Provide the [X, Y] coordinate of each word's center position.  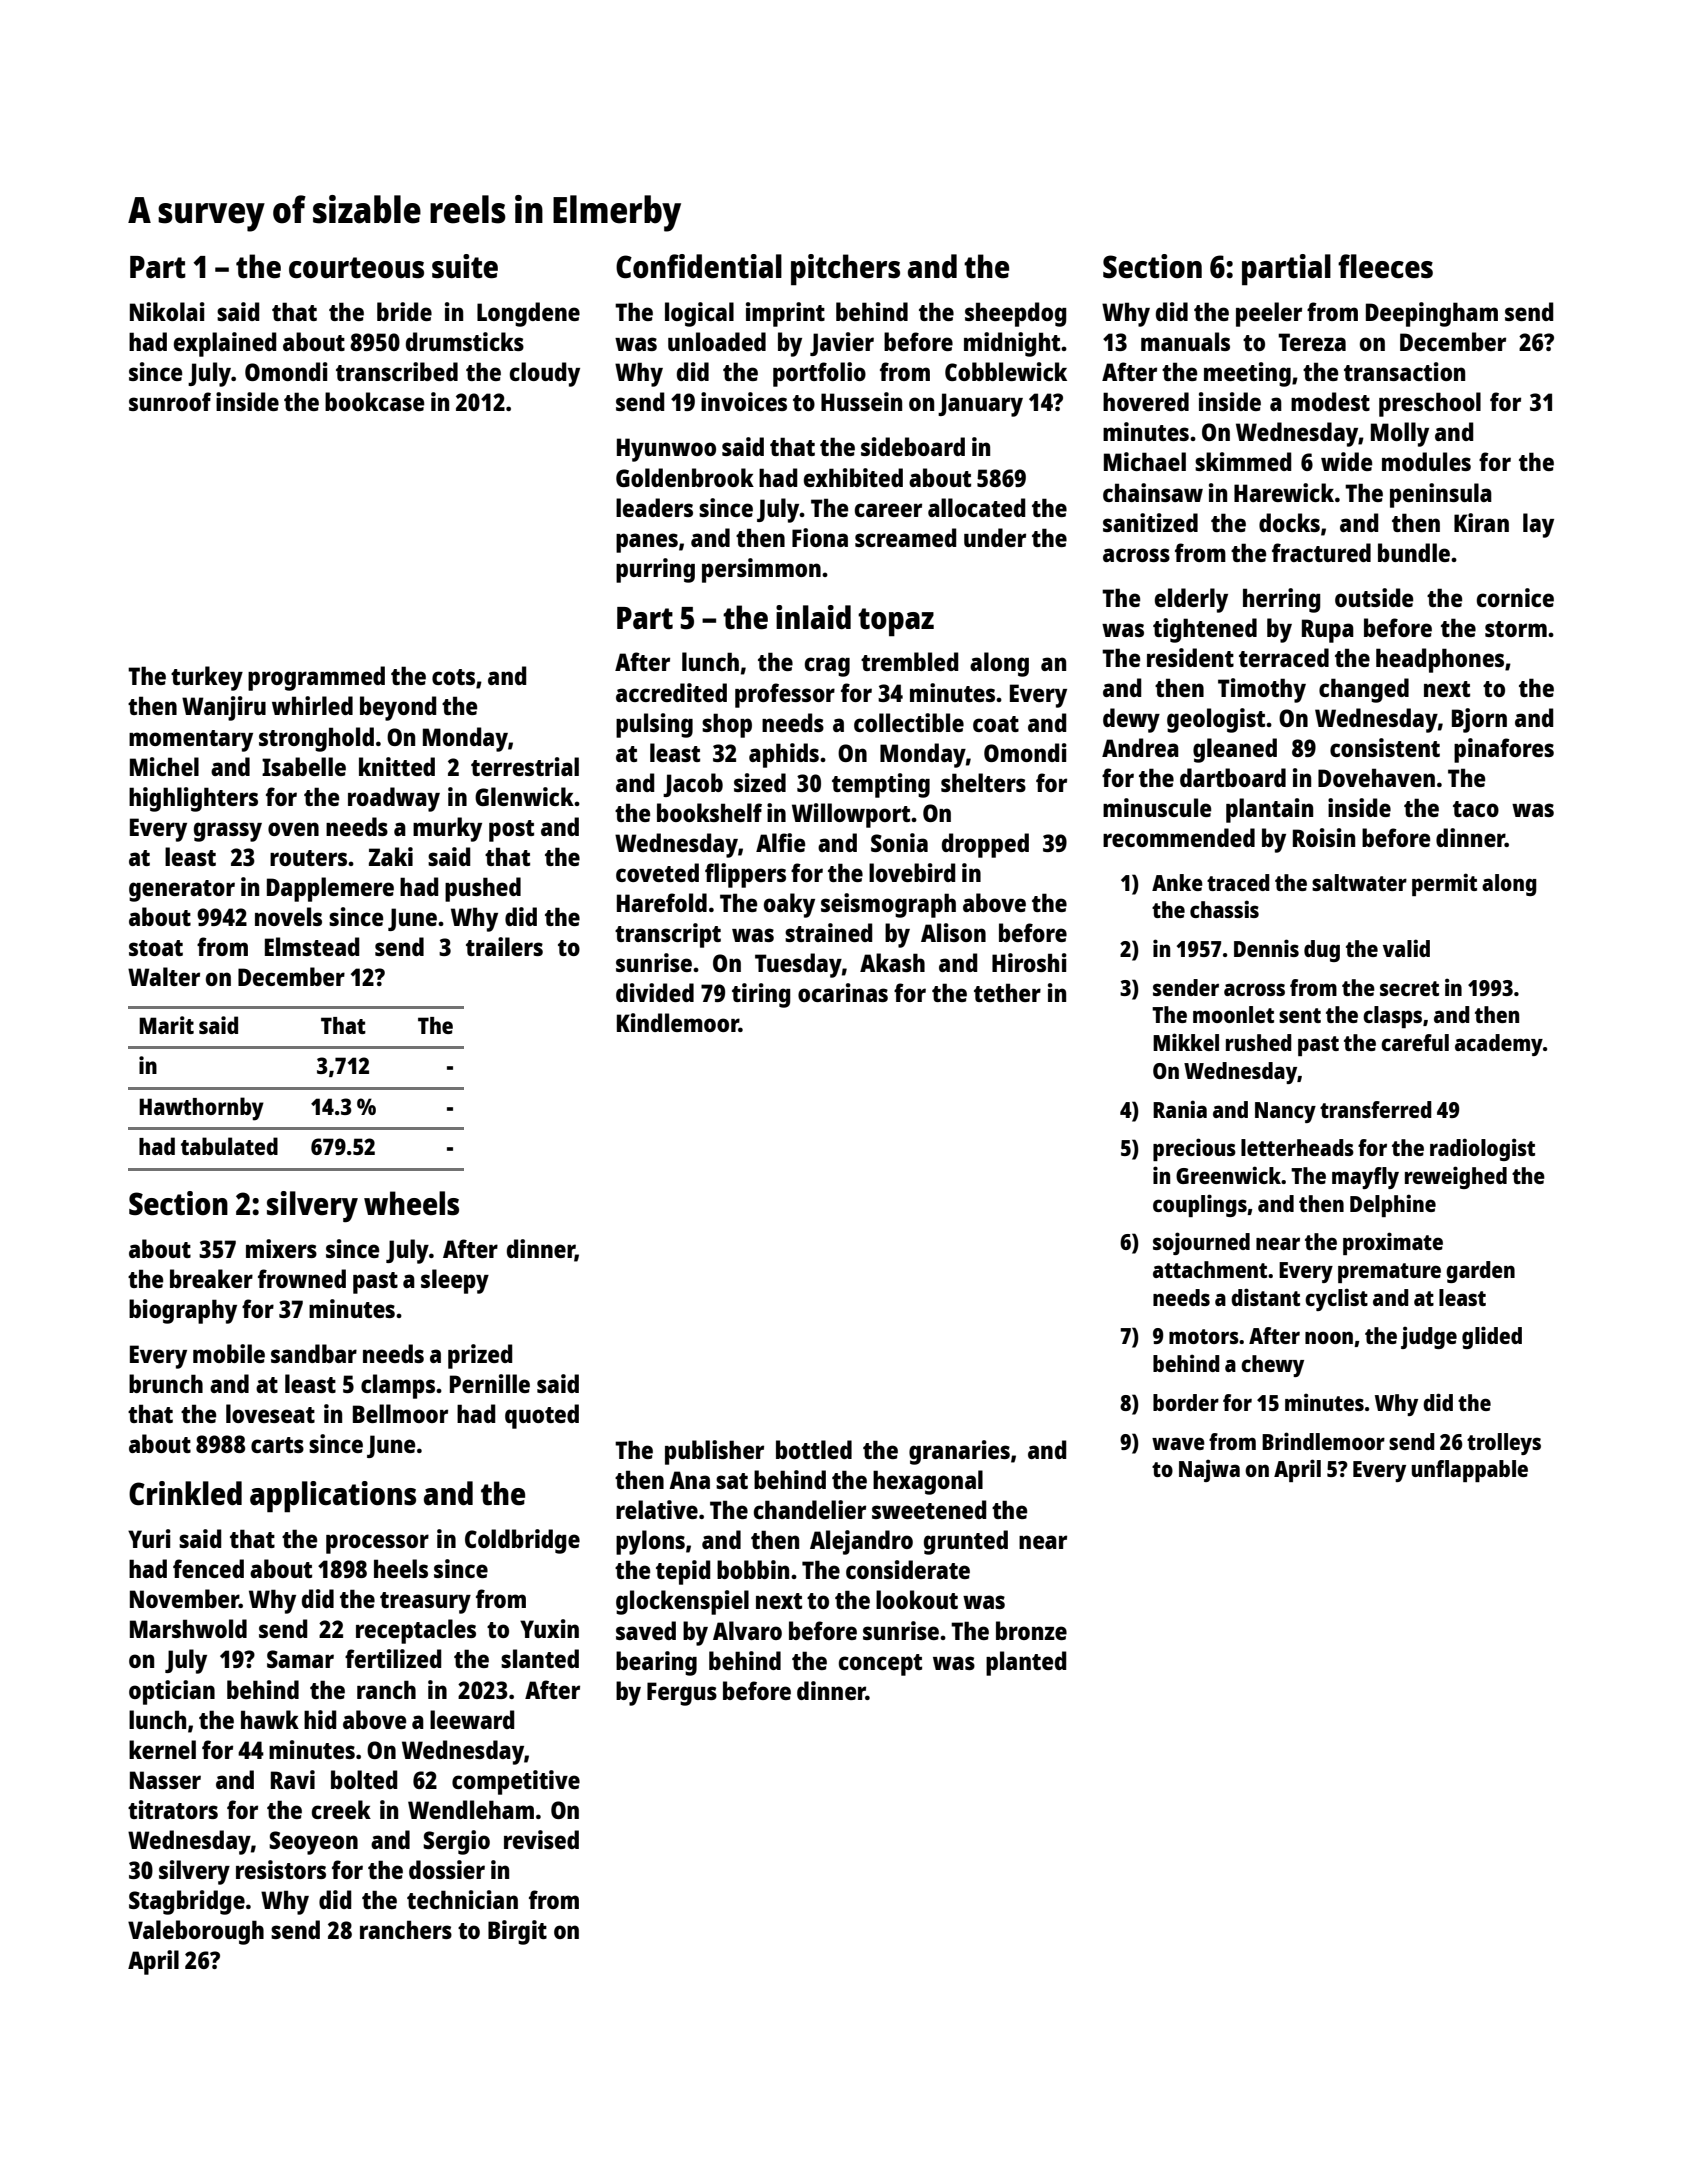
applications [333, 1497]
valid [1406, 948]
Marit [166, 1025]
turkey [207, 678]
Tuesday [798, 965]
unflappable [1470, 1471]
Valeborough [196, 1932]
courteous [356, 267]
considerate [908, 1569]
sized [760, 782]
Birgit [517, 1932]
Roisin [1324, 837]
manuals [1185, 341]
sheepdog [1015, 314]
